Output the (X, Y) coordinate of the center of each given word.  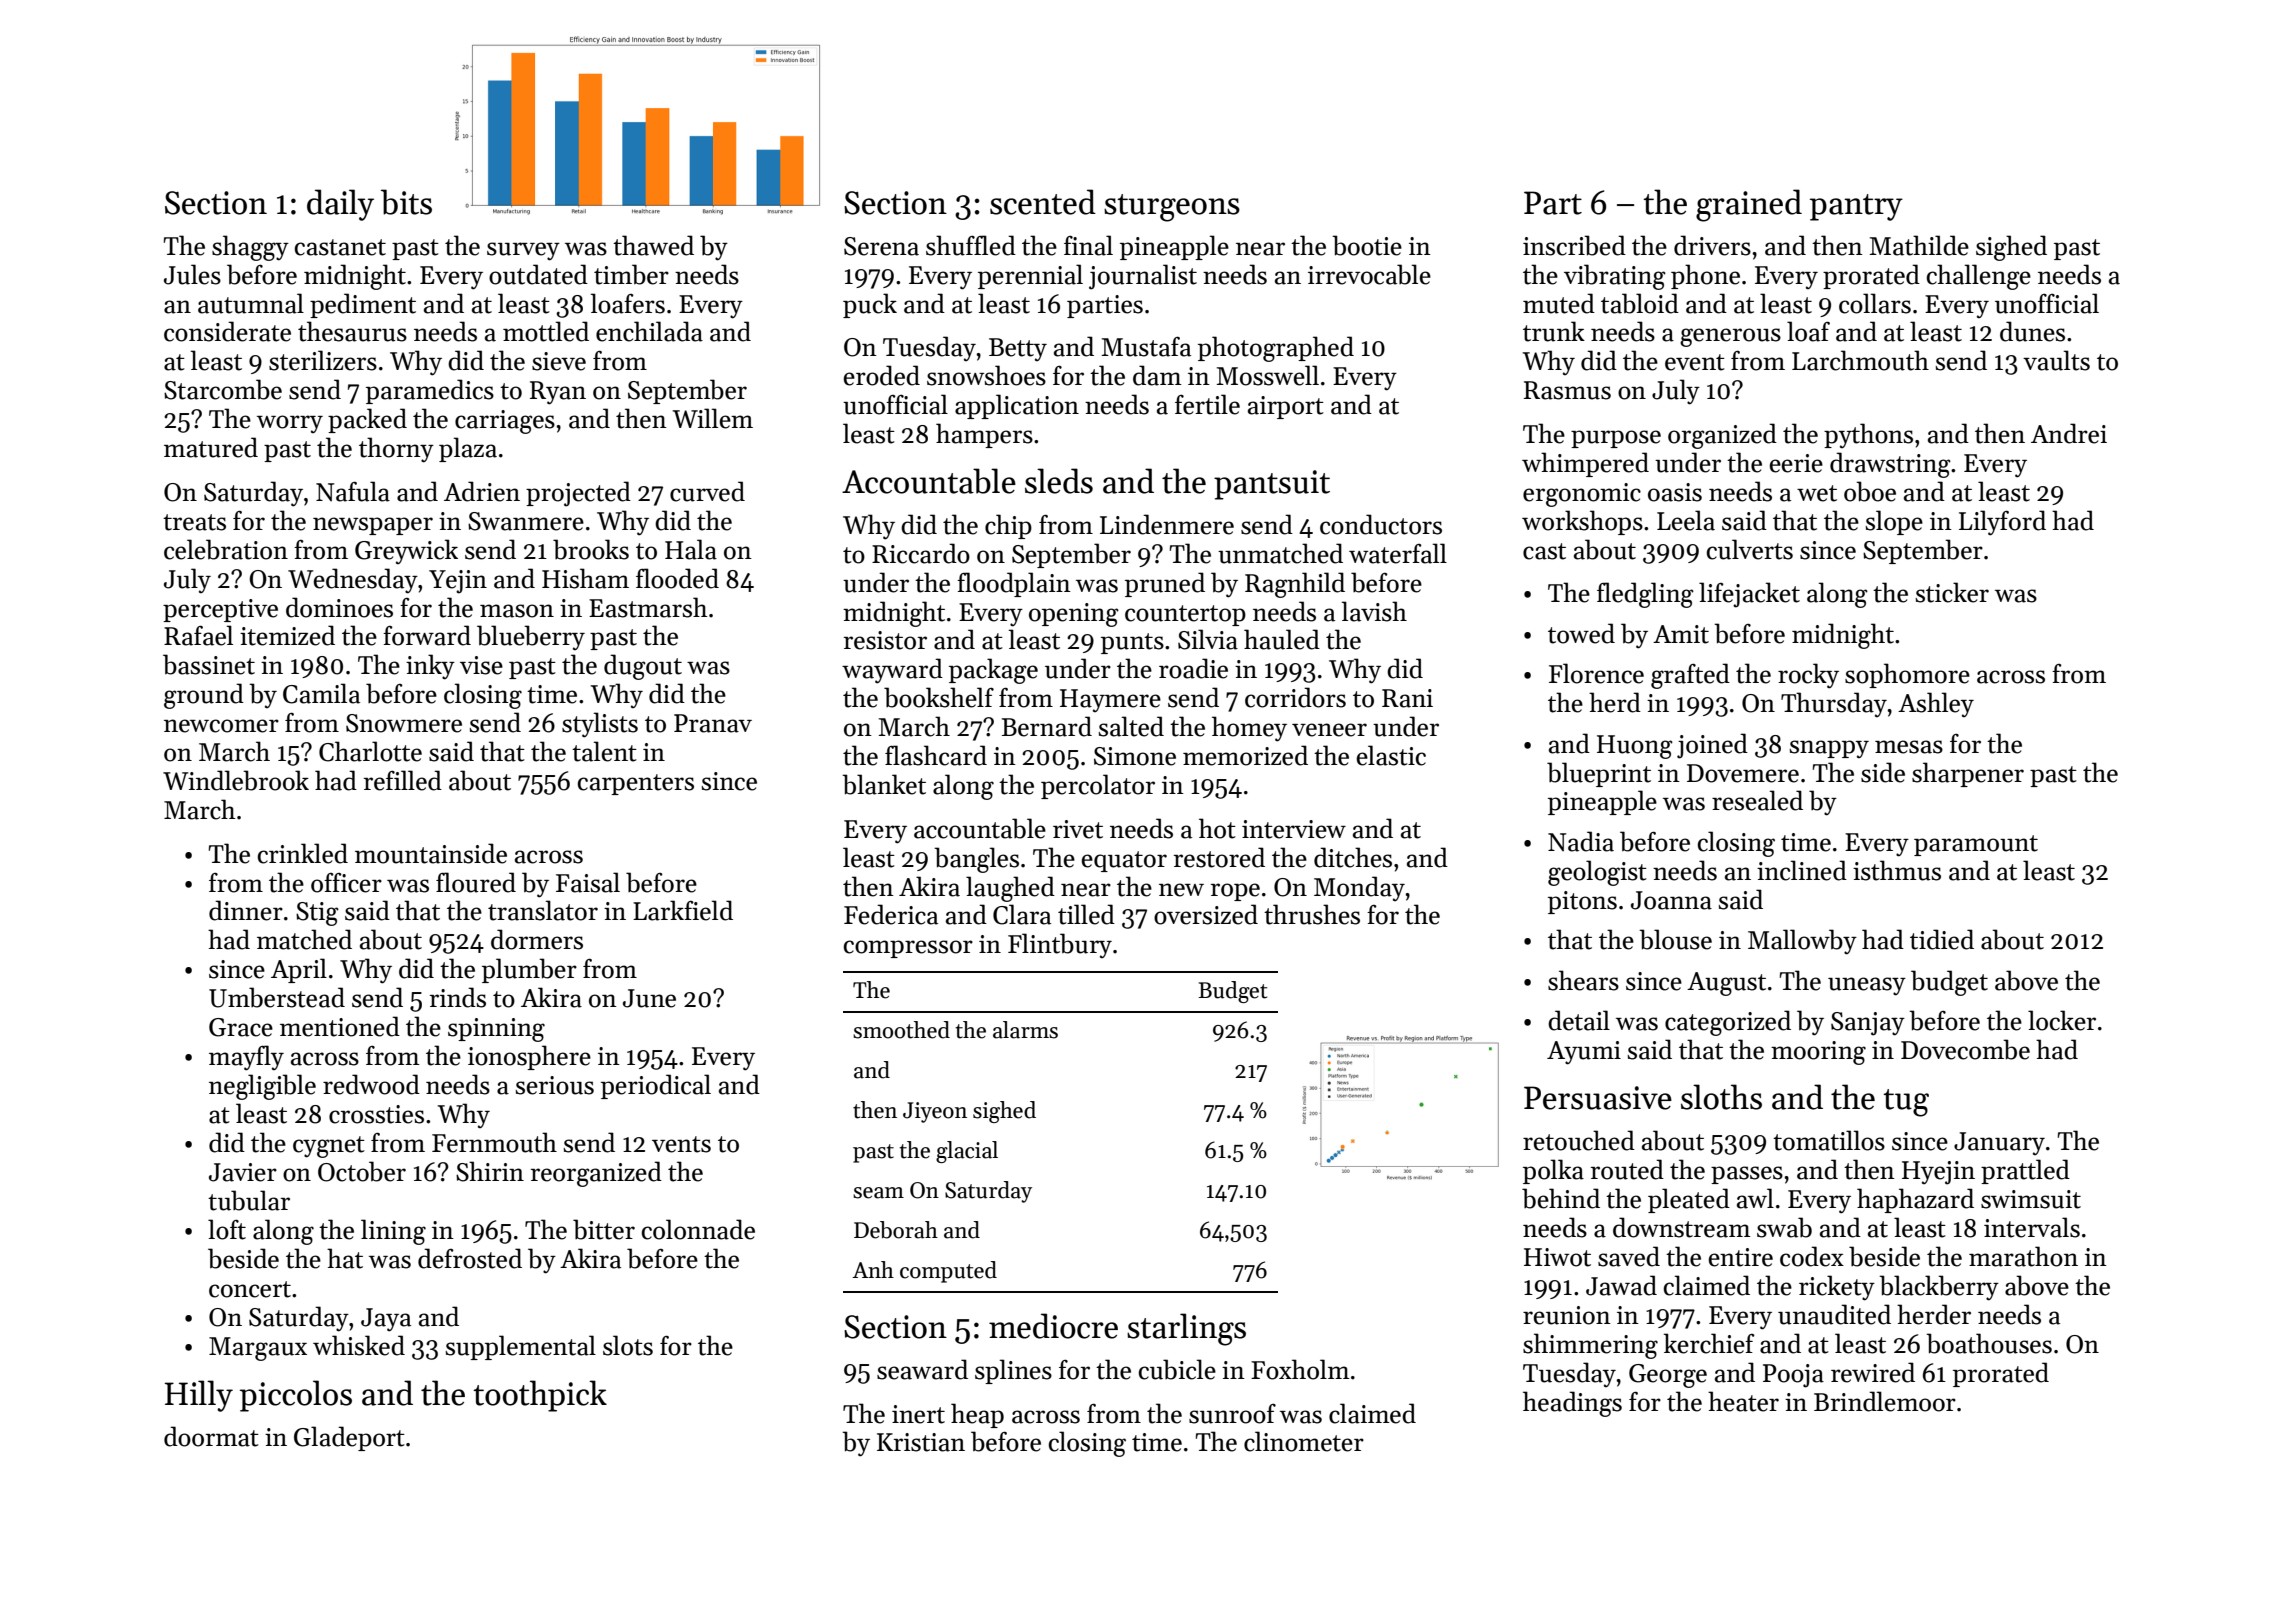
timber (631, 274)
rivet (1078, 829)
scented (1043, 202)
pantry (1856, 207)
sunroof (1232, 1413)
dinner (246, 910)
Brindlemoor (1885, 1401)
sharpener (1968, 774)
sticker (1952, 592)
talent (604, 751)
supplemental (521, 1347)
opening (1074, 615)
